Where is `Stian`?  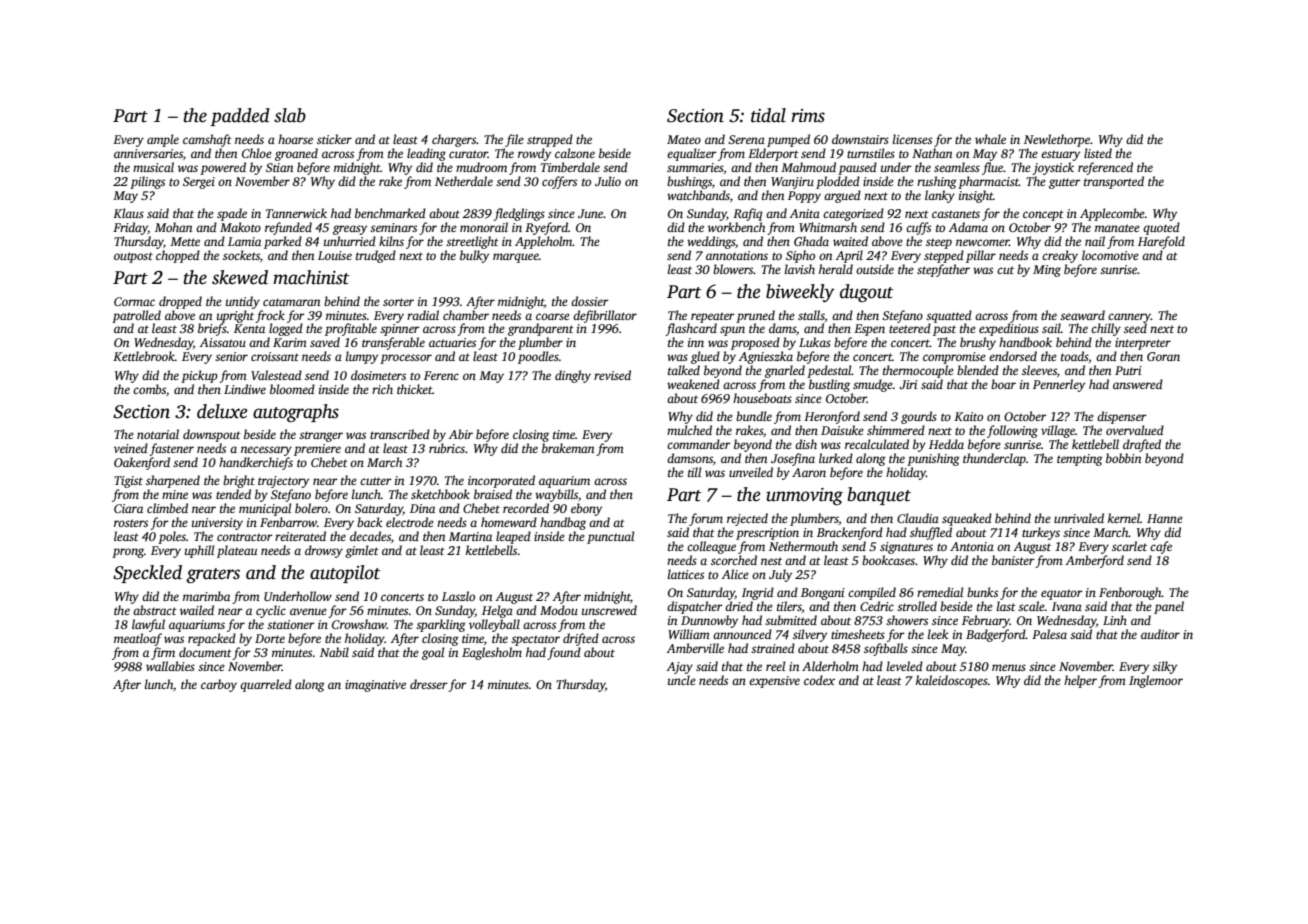 Stian is located at coordinates (279, 167).
